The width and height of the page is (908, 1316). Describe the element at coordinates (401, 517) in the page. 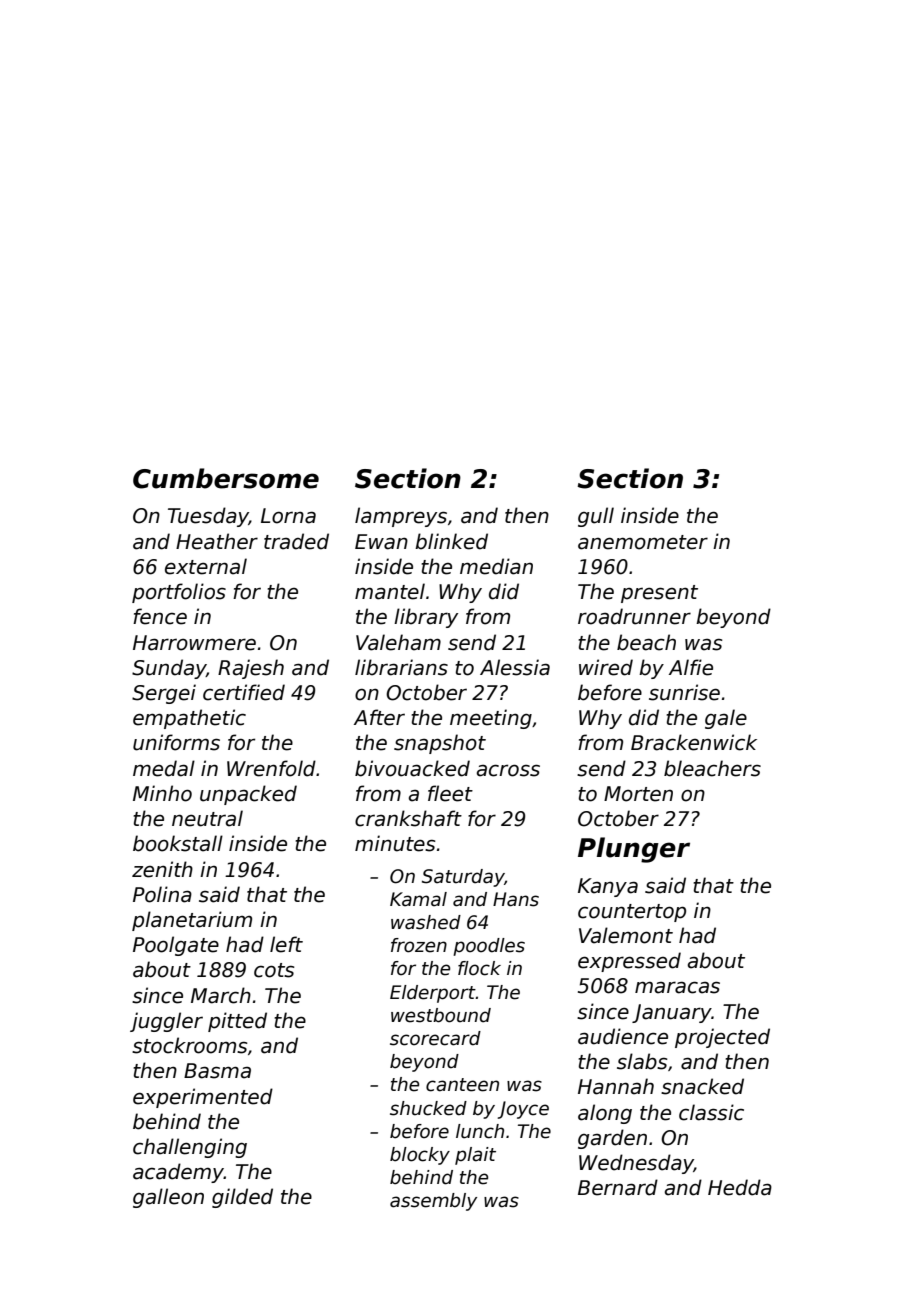

I see `lampreys` at that location.
